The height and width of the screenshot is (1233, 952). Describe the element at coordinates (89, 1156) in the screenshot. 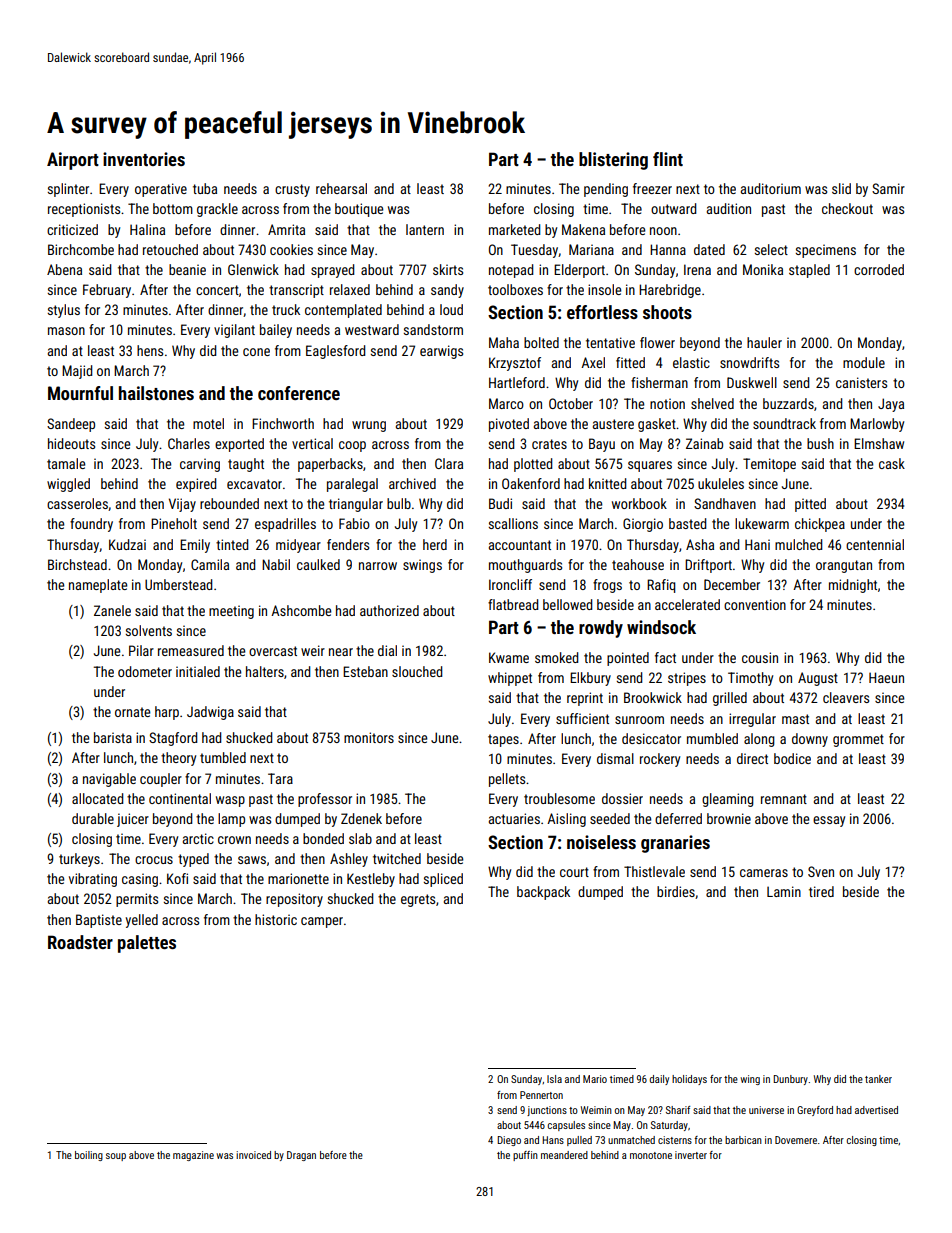

I see `boiling` at that location.
